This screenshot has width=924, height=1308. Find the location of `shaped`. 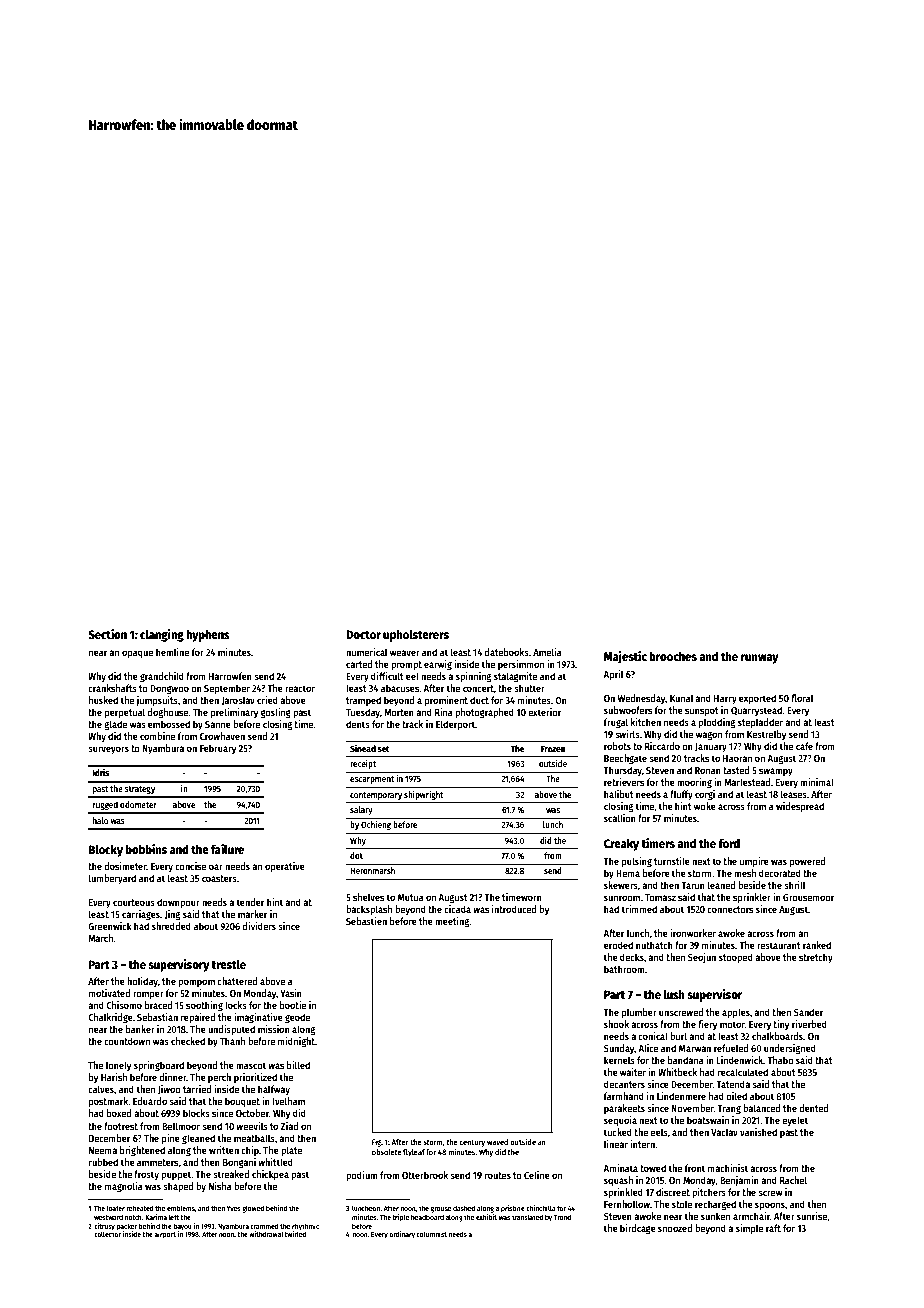

shaped is located at coordinates (178, 1187).
